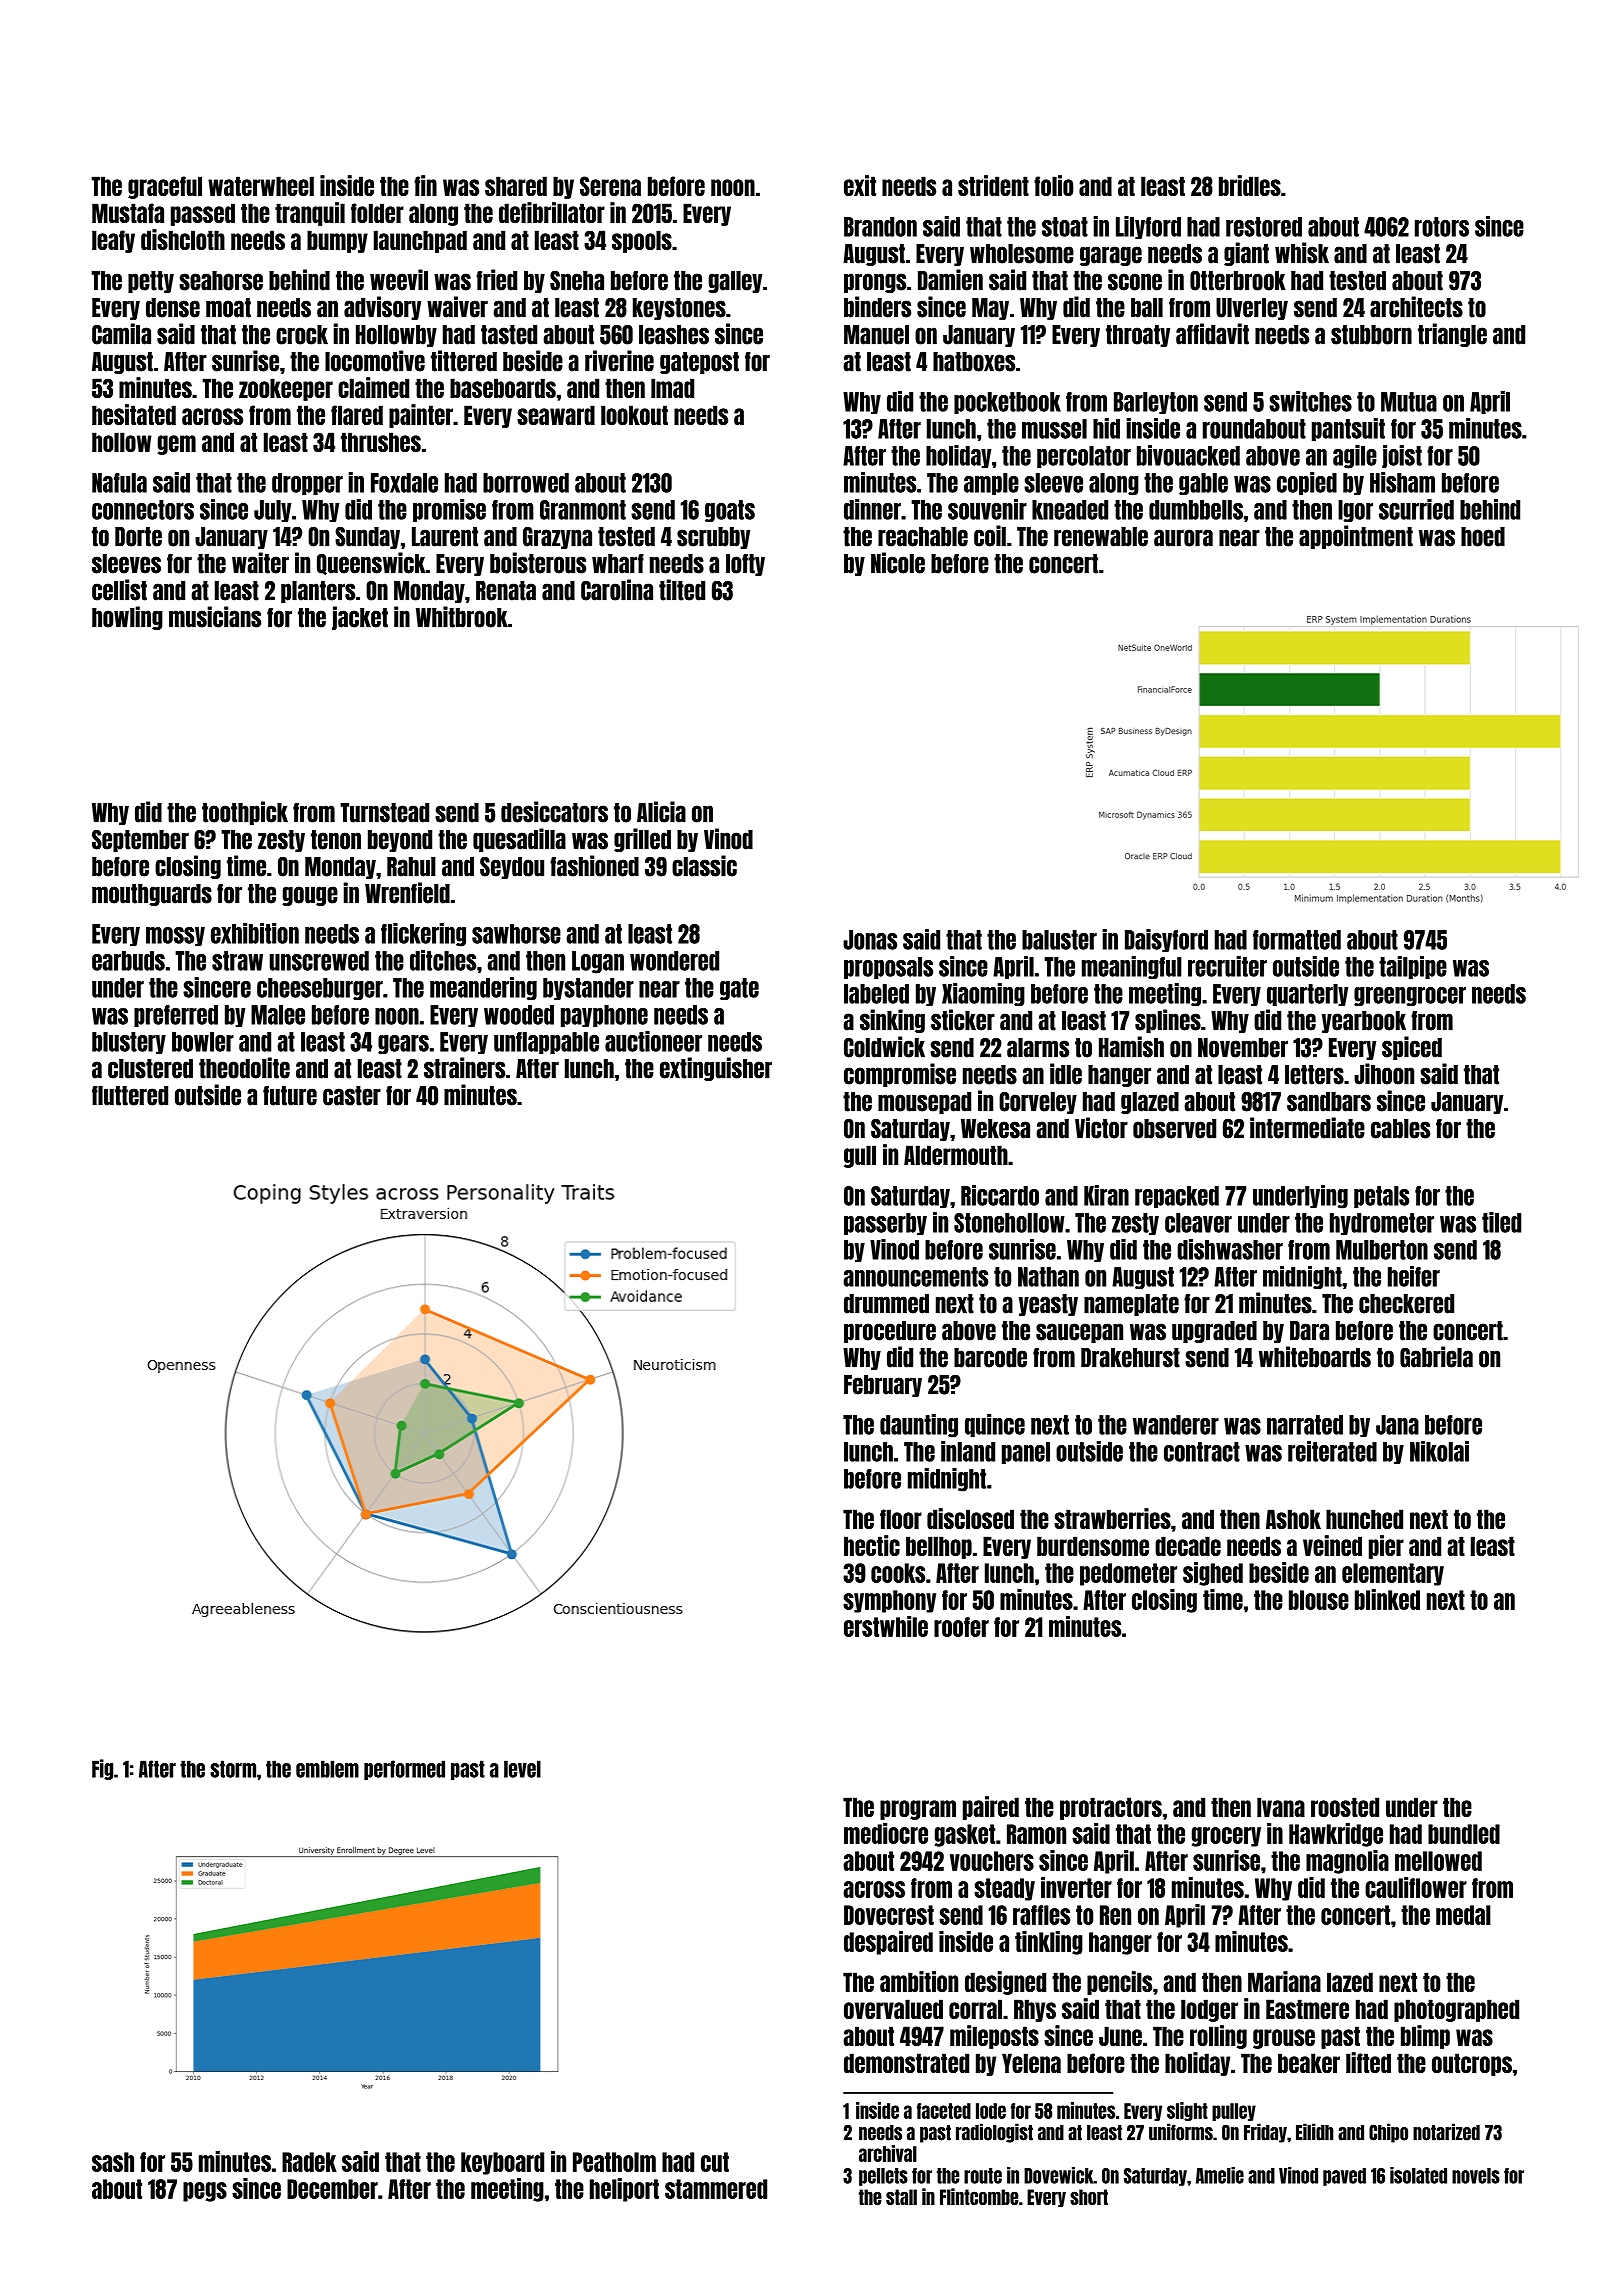 The height and width of the screenshot is (2292, 1620). What do you see at coordinates (1059, 940) in the screenshot?
I see `baluster` at bounding box center [1059, 940].
